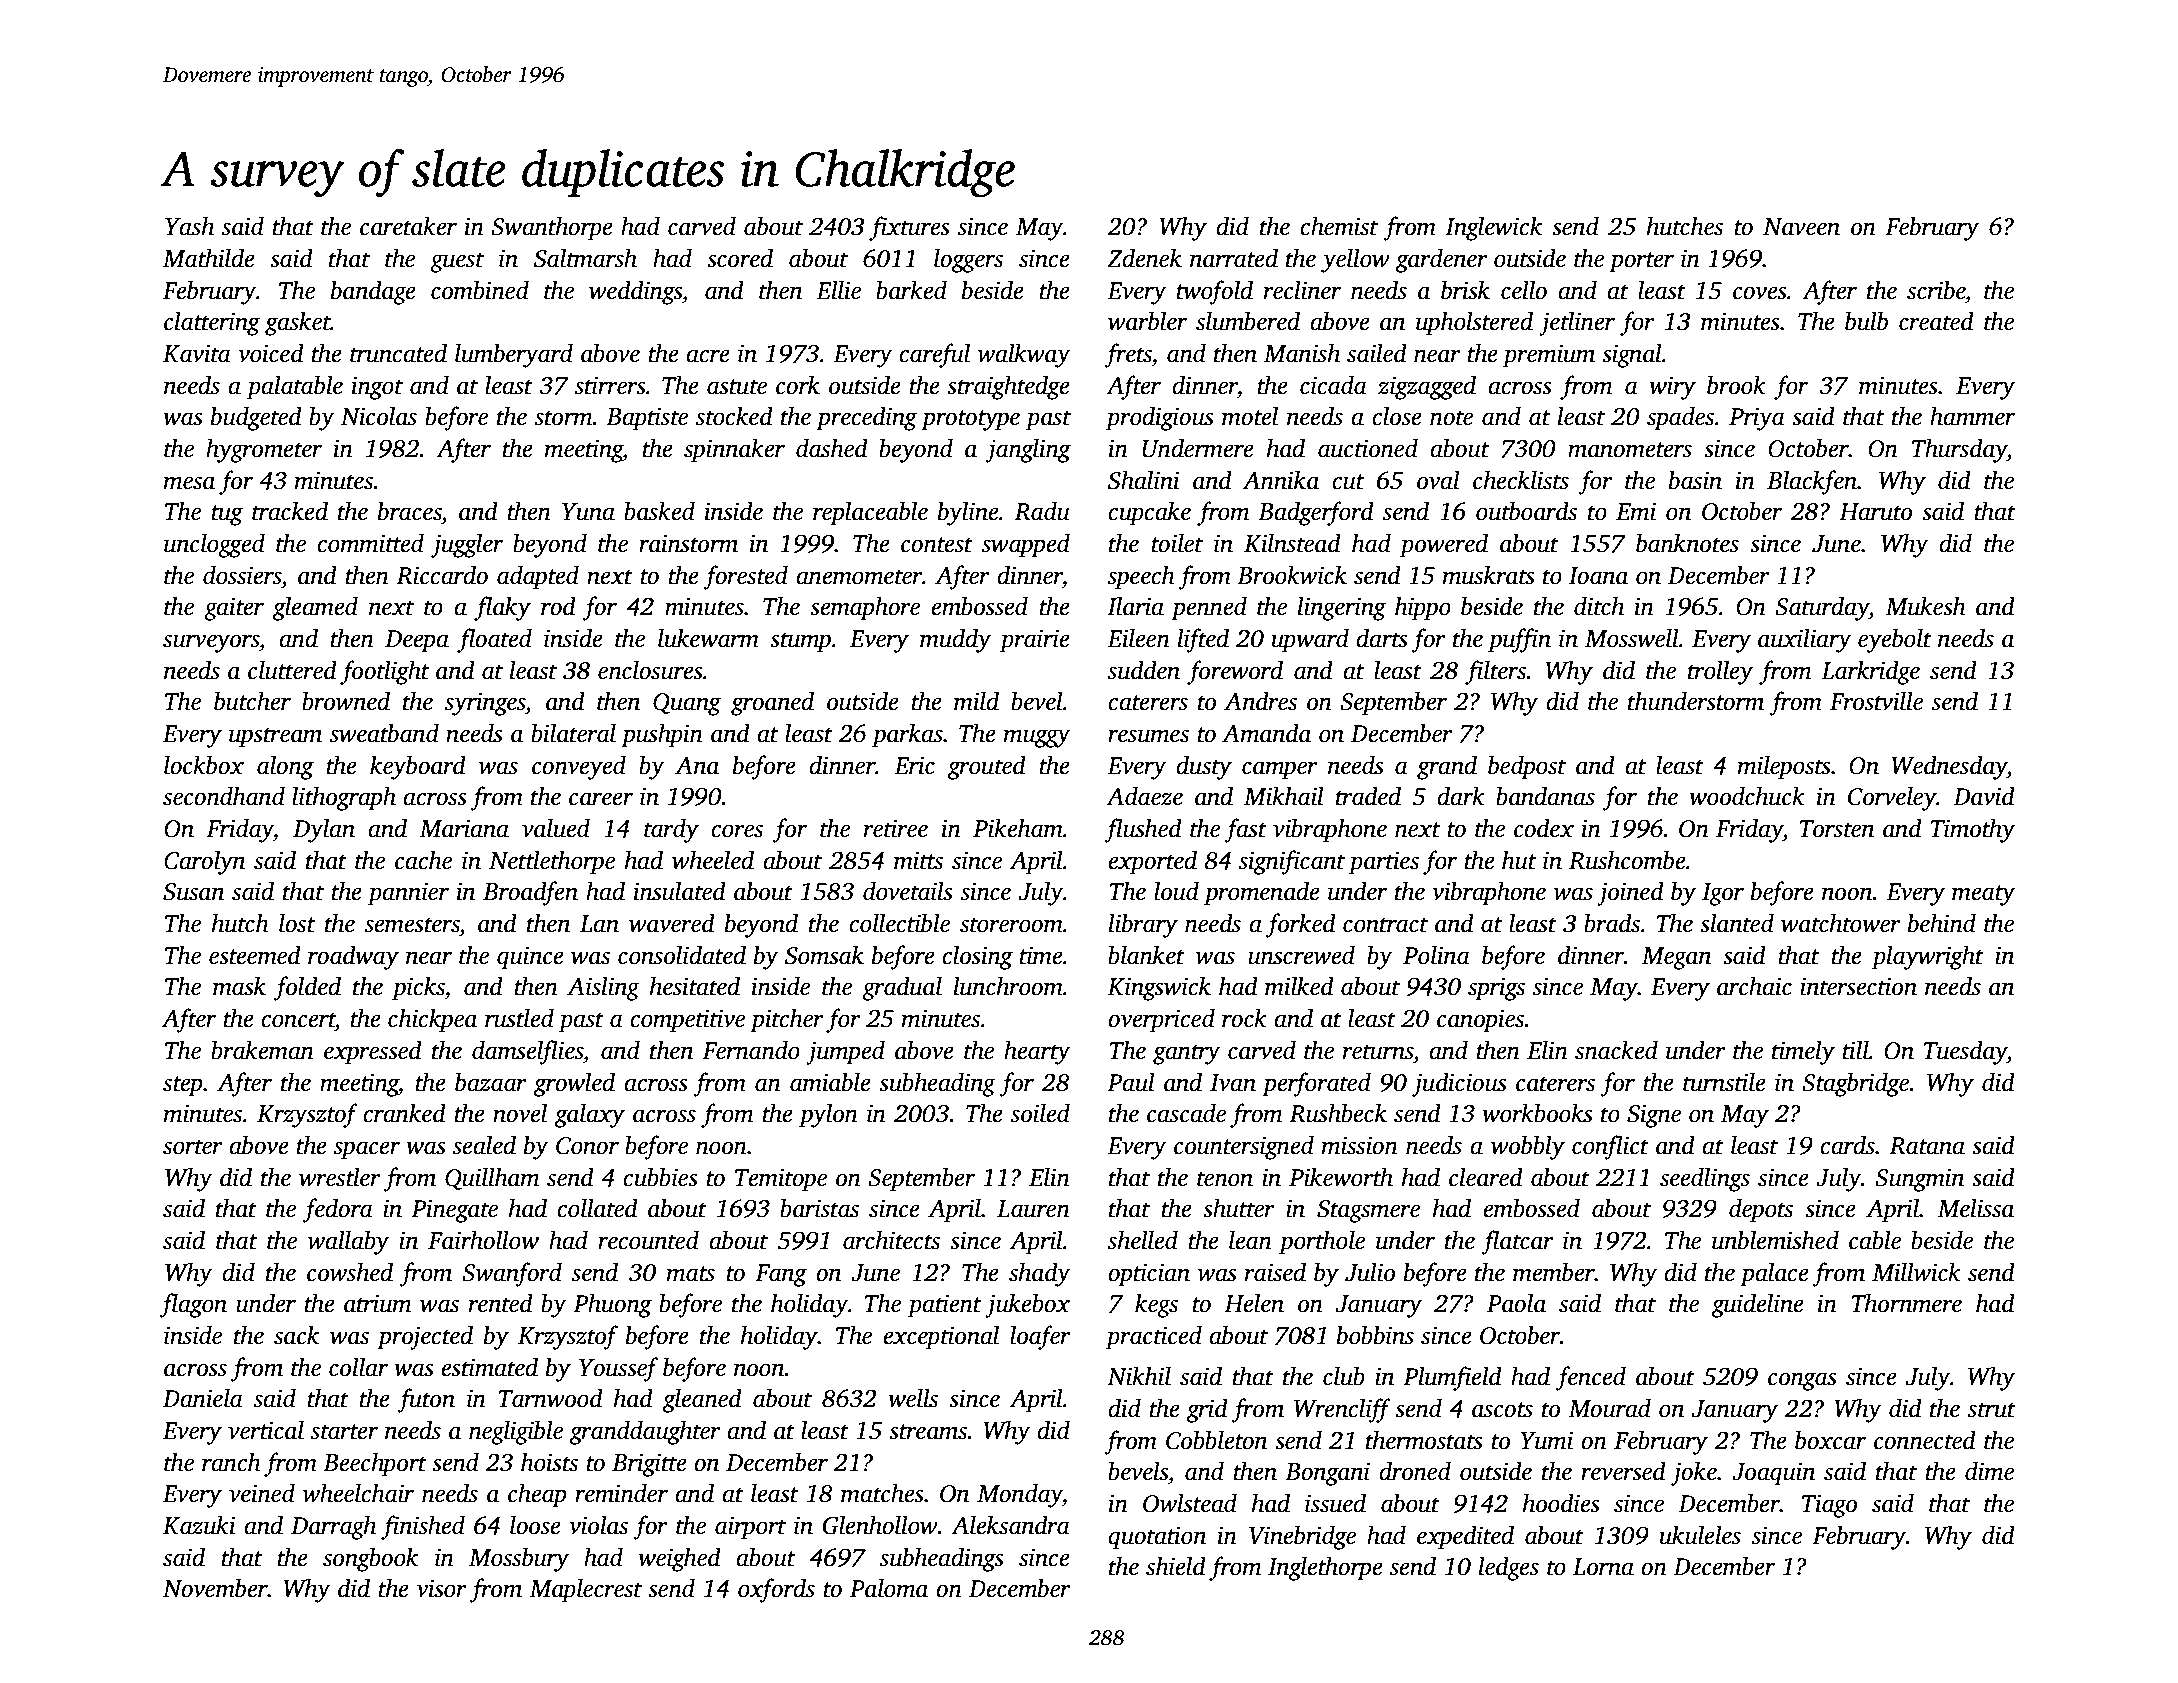  I want to click on Yash, so click(189, 226).
